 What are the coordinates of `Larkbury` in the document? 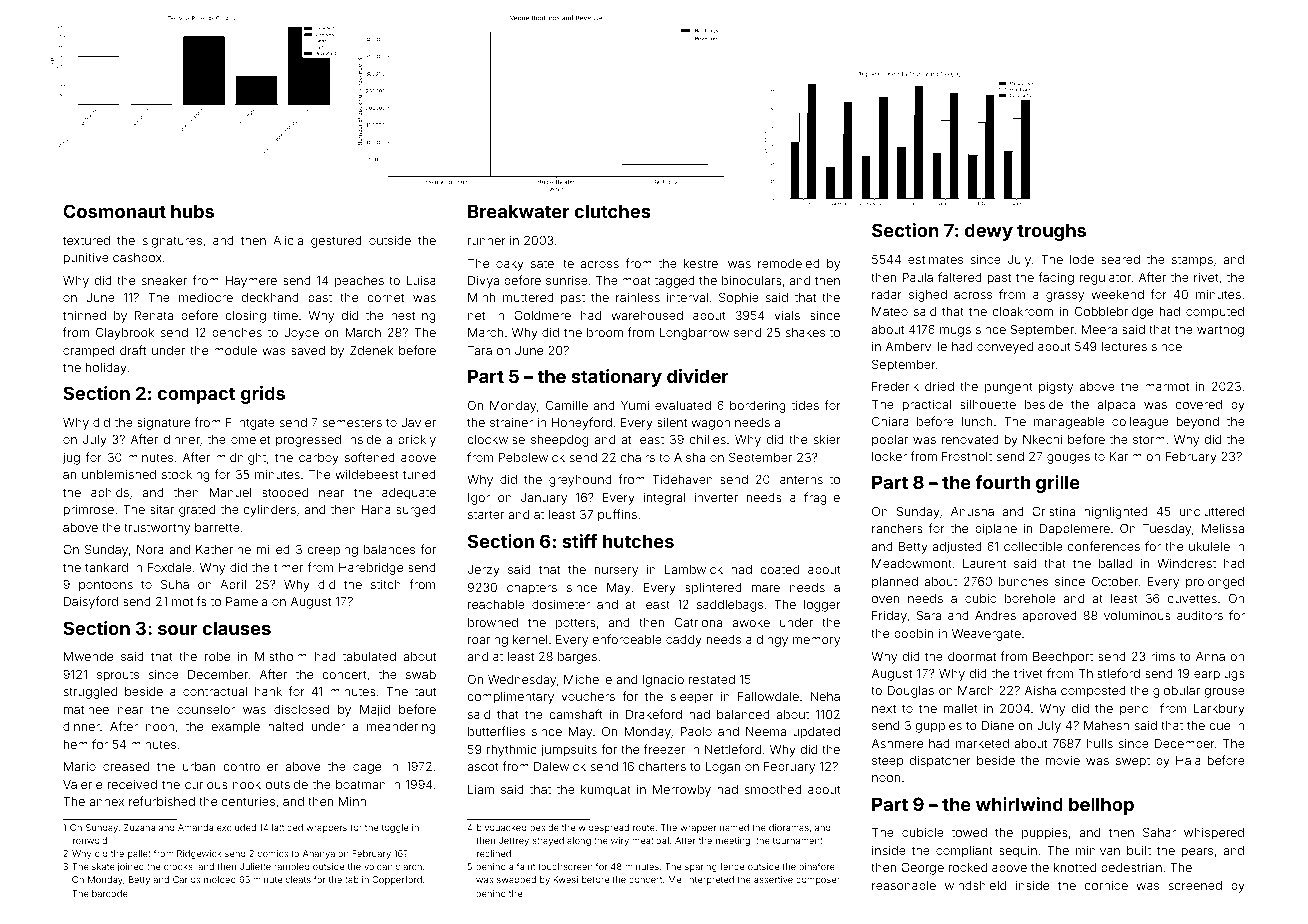 It's located at (1219, 710).
